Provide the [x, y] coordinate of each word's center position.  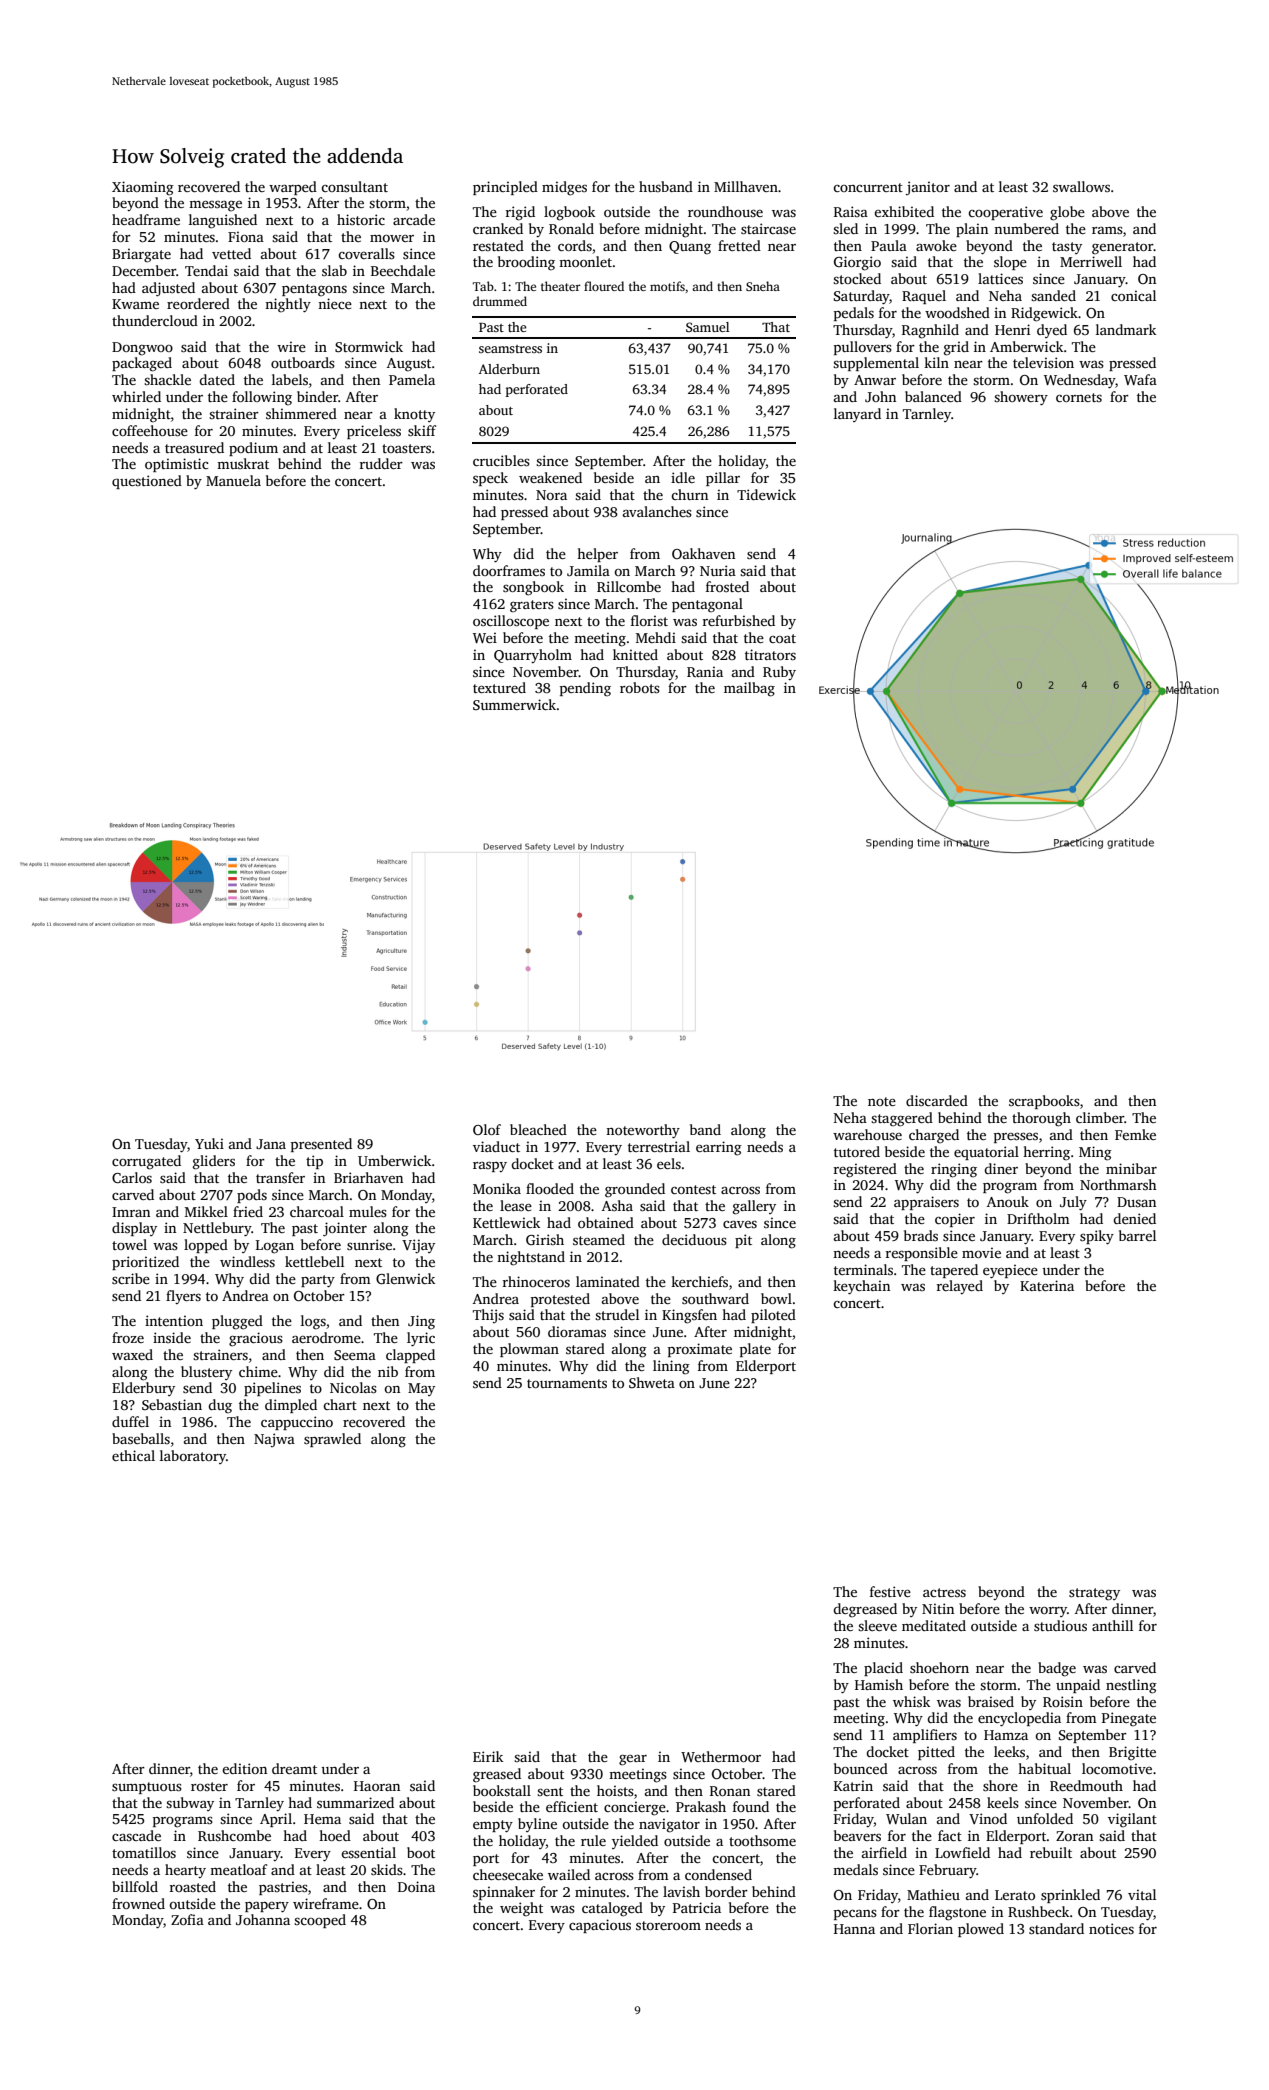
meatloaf [238, 1869]
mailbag [749, 689]
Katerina [1047, 1285]
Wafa [1140, 379]
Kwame [135, 304]
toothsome [762, 1840]
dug [220, 1406]
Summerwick [514, 704]
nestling [1131, 1686]
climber [1100, 1117]
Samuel [708, 327]
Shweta [652, 1382]
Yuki [209, 1143]
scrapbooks [1044, 1102]
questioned [147, 482]
